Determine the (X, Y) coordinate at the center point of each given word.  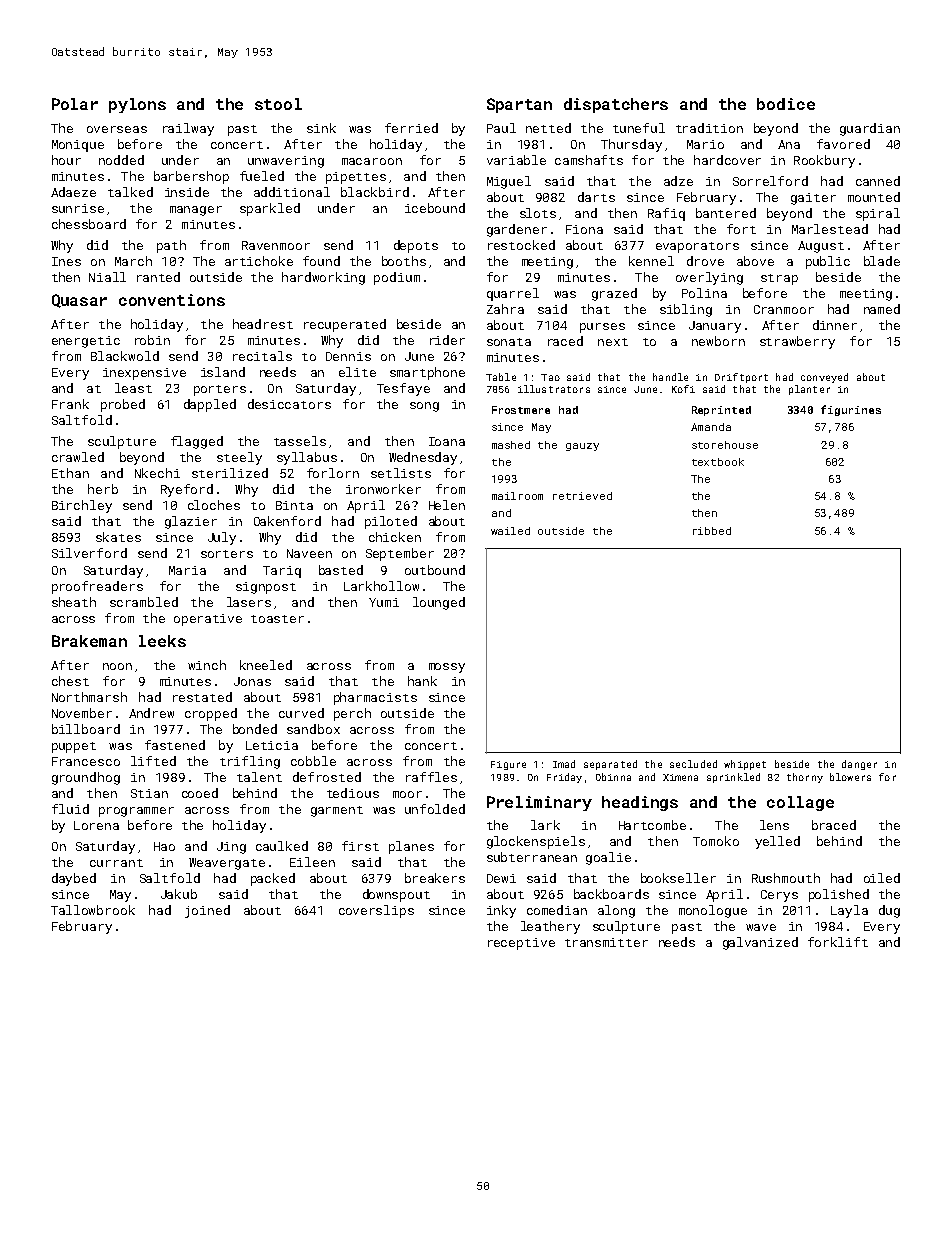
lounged (439, 603)
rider (447, 340)
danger (859, 765)
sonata (509, 342)
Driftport (741, 378)
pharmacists (375, 698)
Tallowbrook (93, 910)
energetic (86, 342)
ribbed (712, 531)
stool (278, 104)
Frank (70, 404)
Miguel (509, 182)
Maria (187, 570)
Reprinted (721, 411)
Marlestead (830, 229)
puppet (74, 747)
